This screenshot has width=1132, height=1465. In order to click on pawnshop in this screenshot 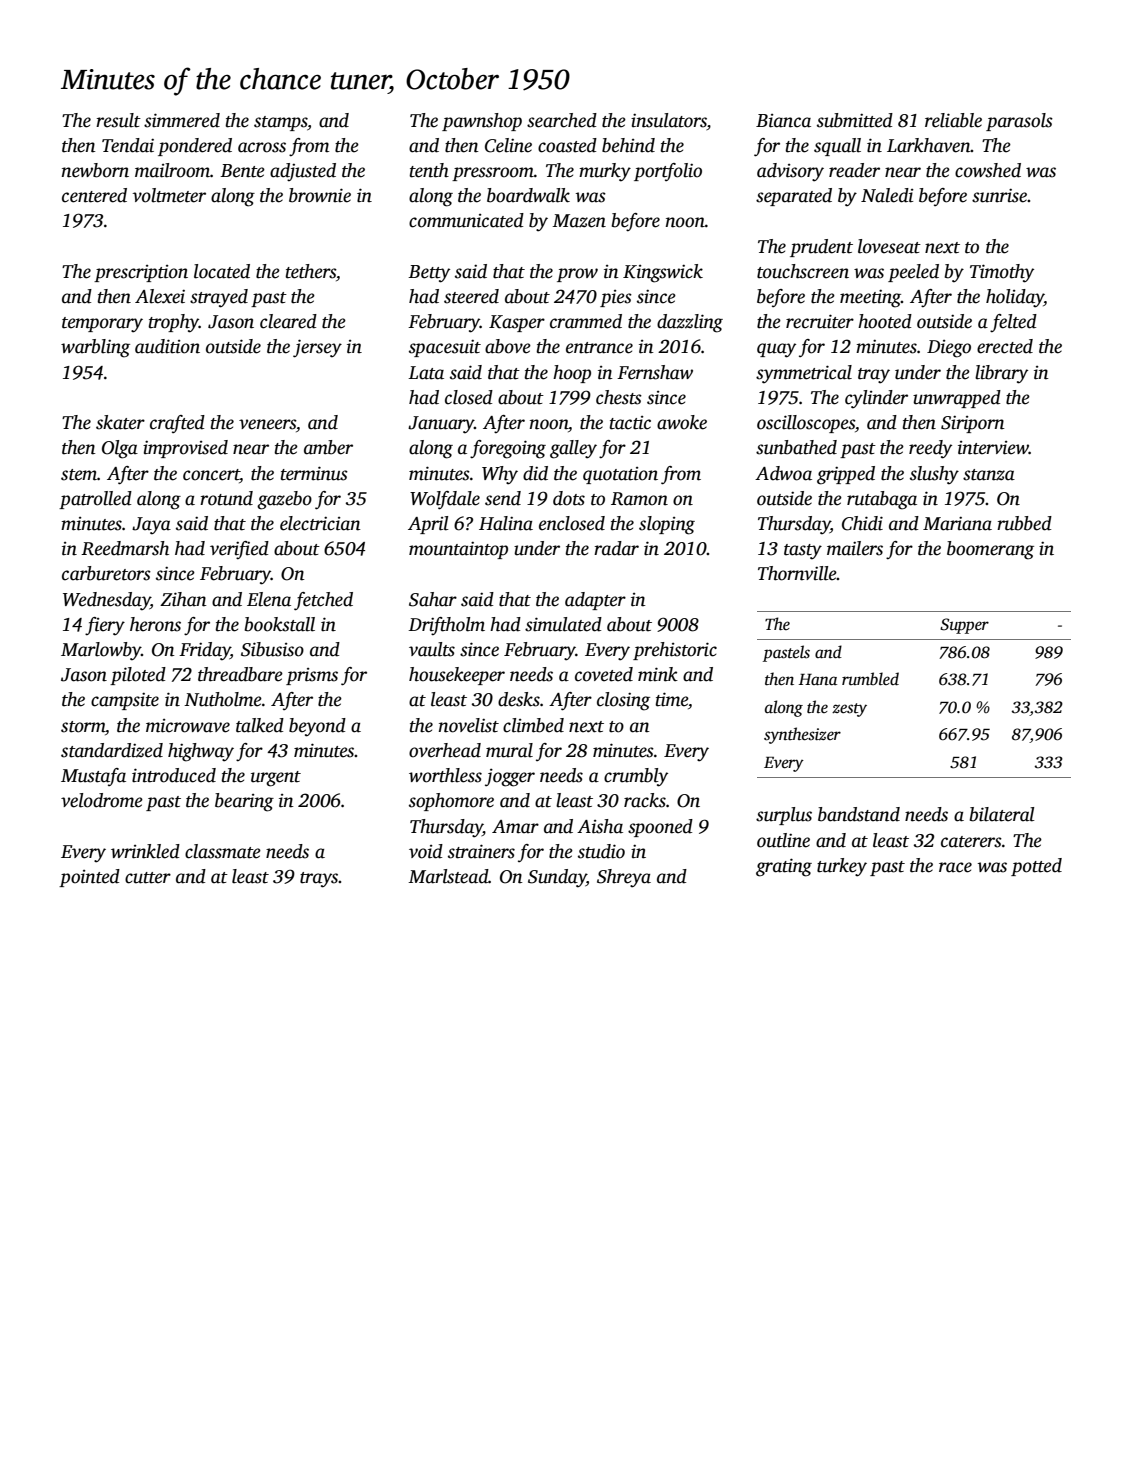, I will do `click(482, 122)`.
